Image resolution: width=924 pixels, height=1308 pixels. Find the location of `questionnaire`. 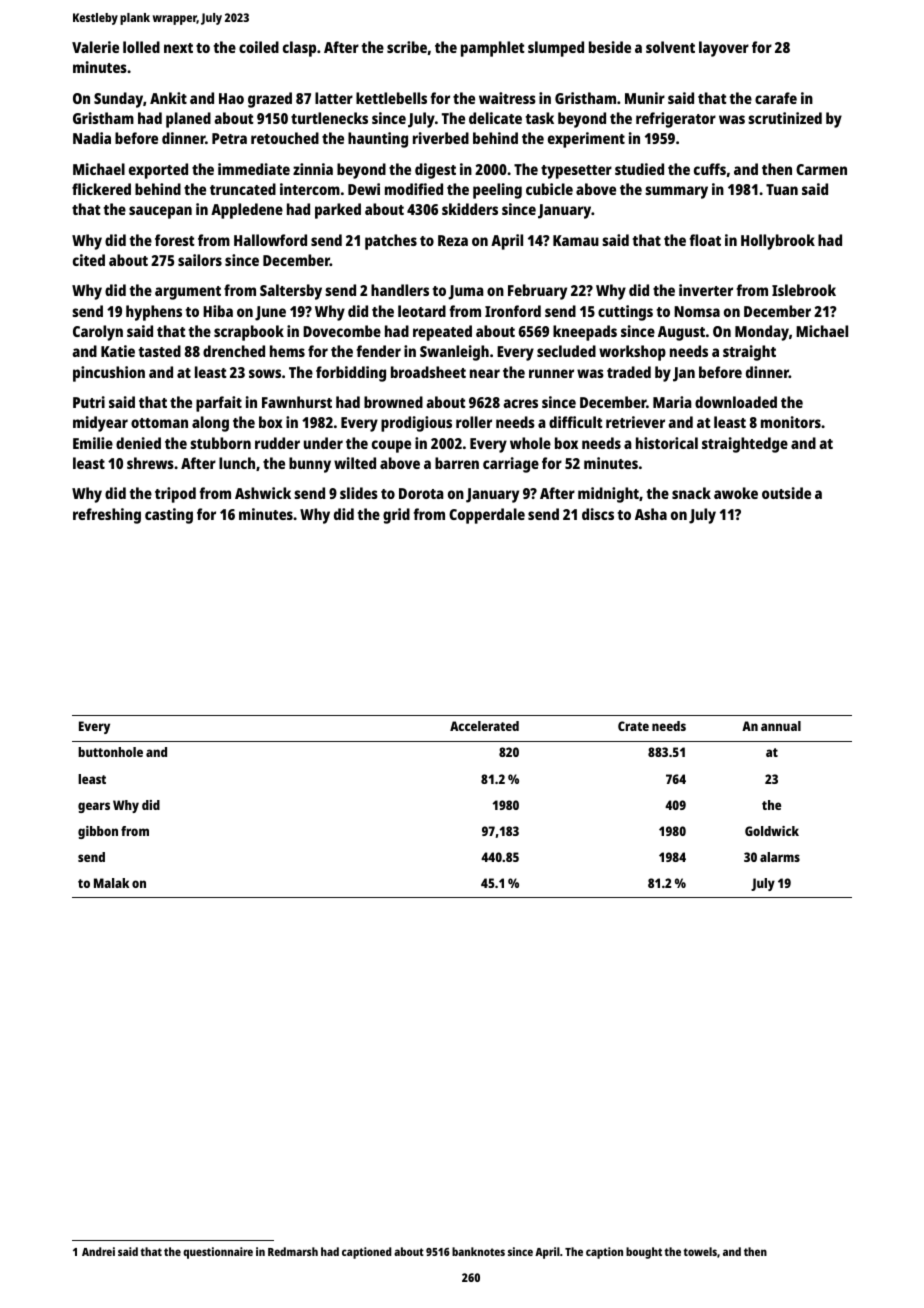

questionnaire is located at coordinates (218, 1253).
